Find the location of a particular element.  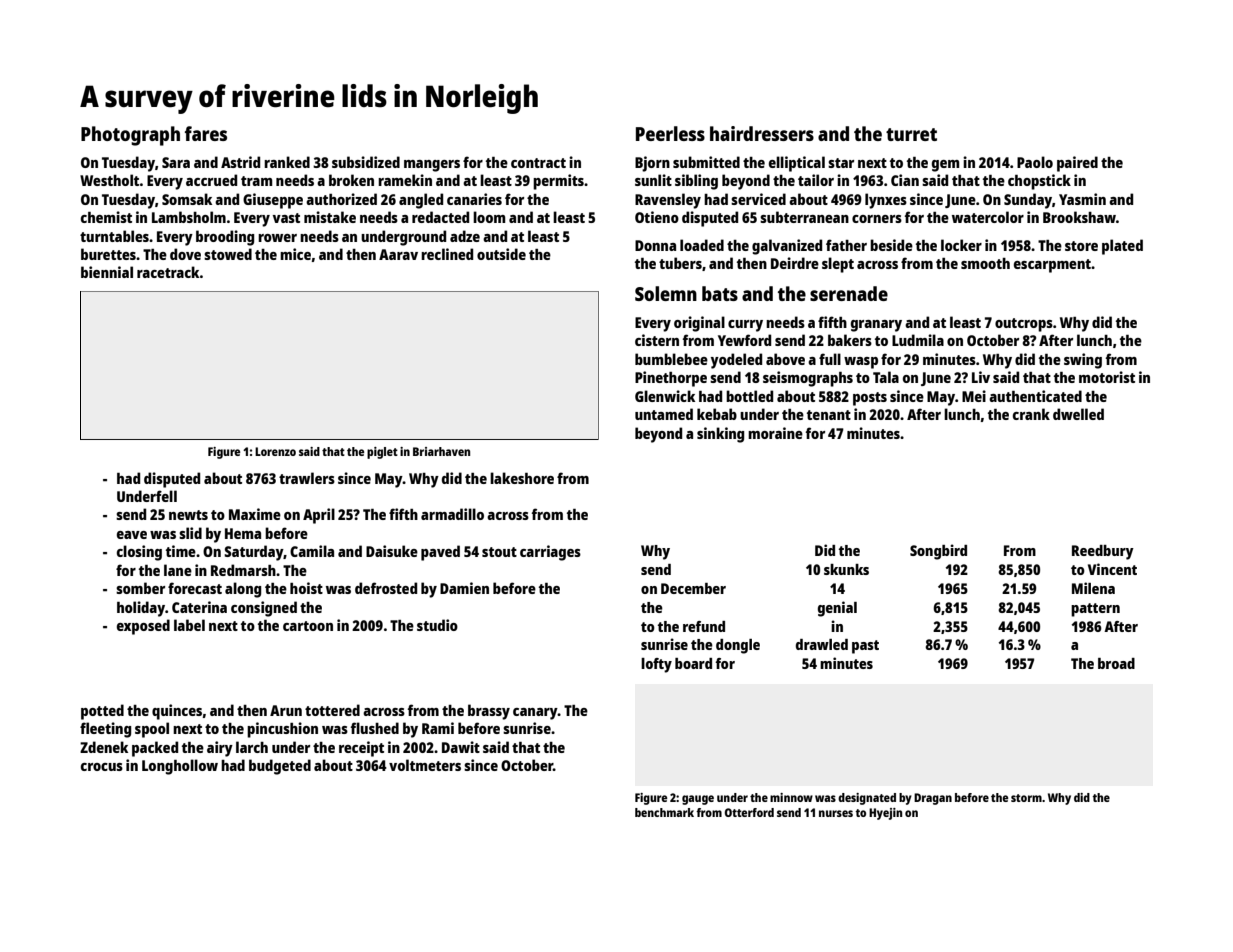

motorist is located at coordinates (1107, 377).
